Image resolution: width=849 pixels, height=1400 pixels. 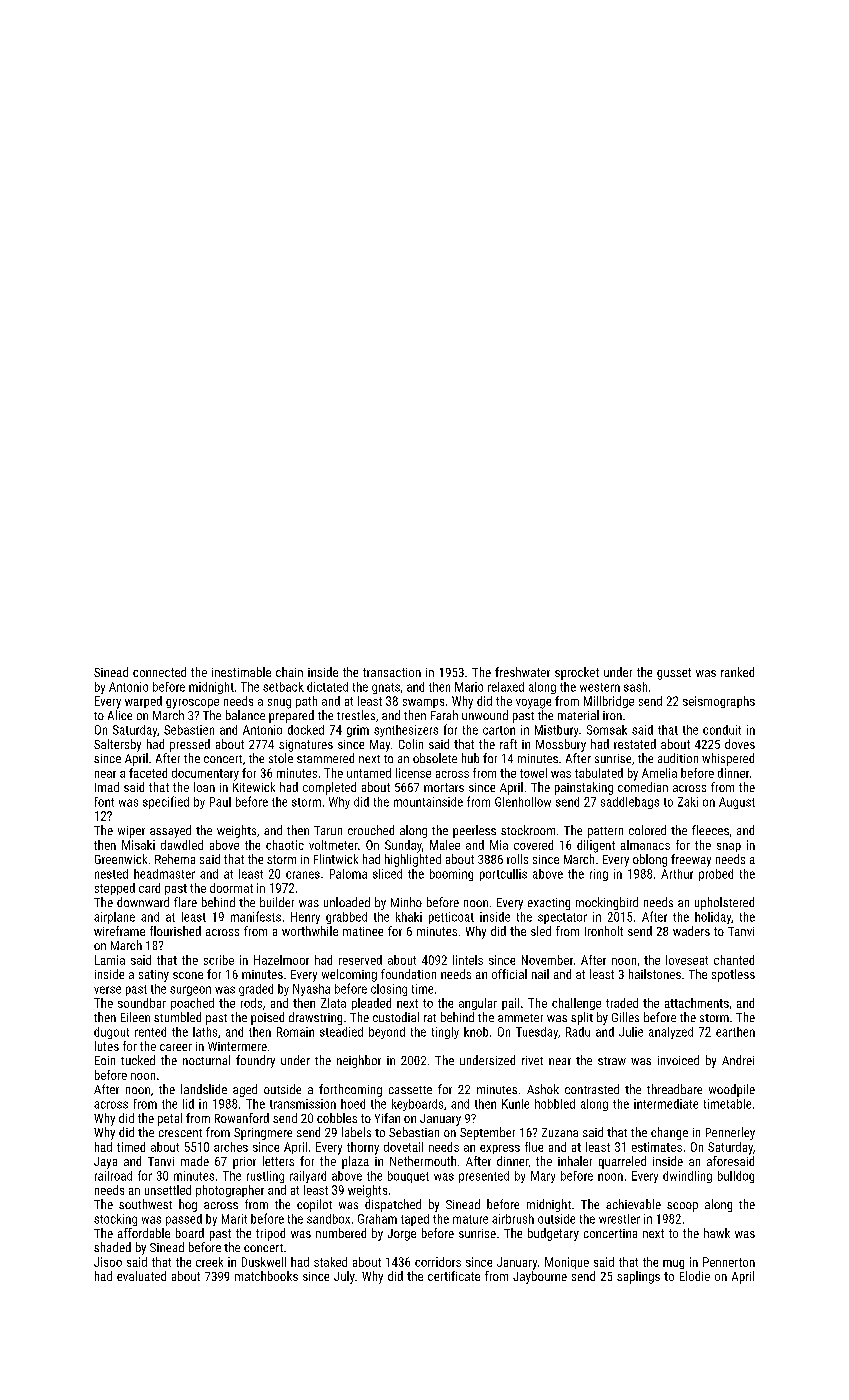 What do you see at coordinates (190, 745) in the screenshot?
I see `pressed` at bounding box center [190, 745].
